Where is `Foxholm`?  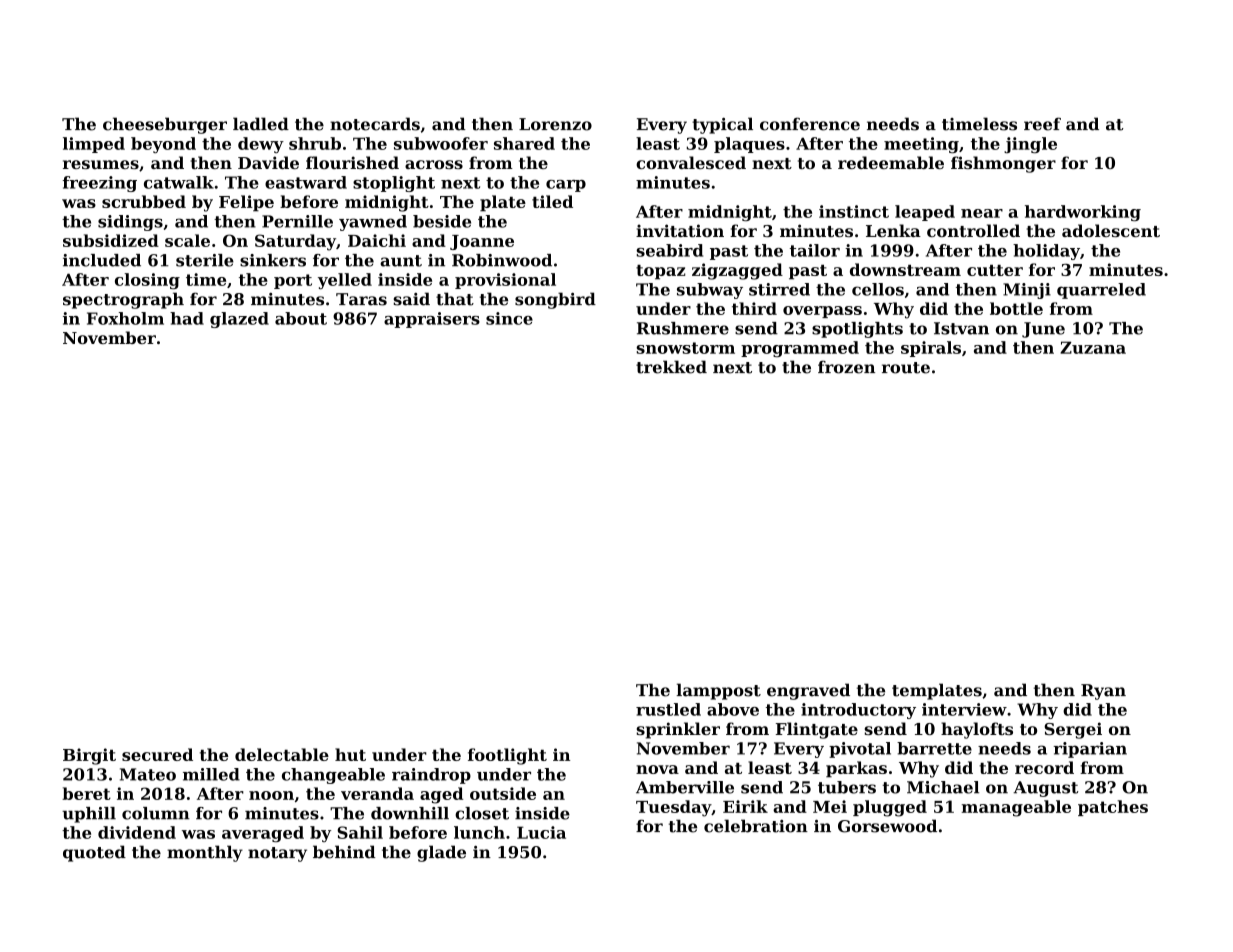 Foxholm is located at coordinates (125, 318).
